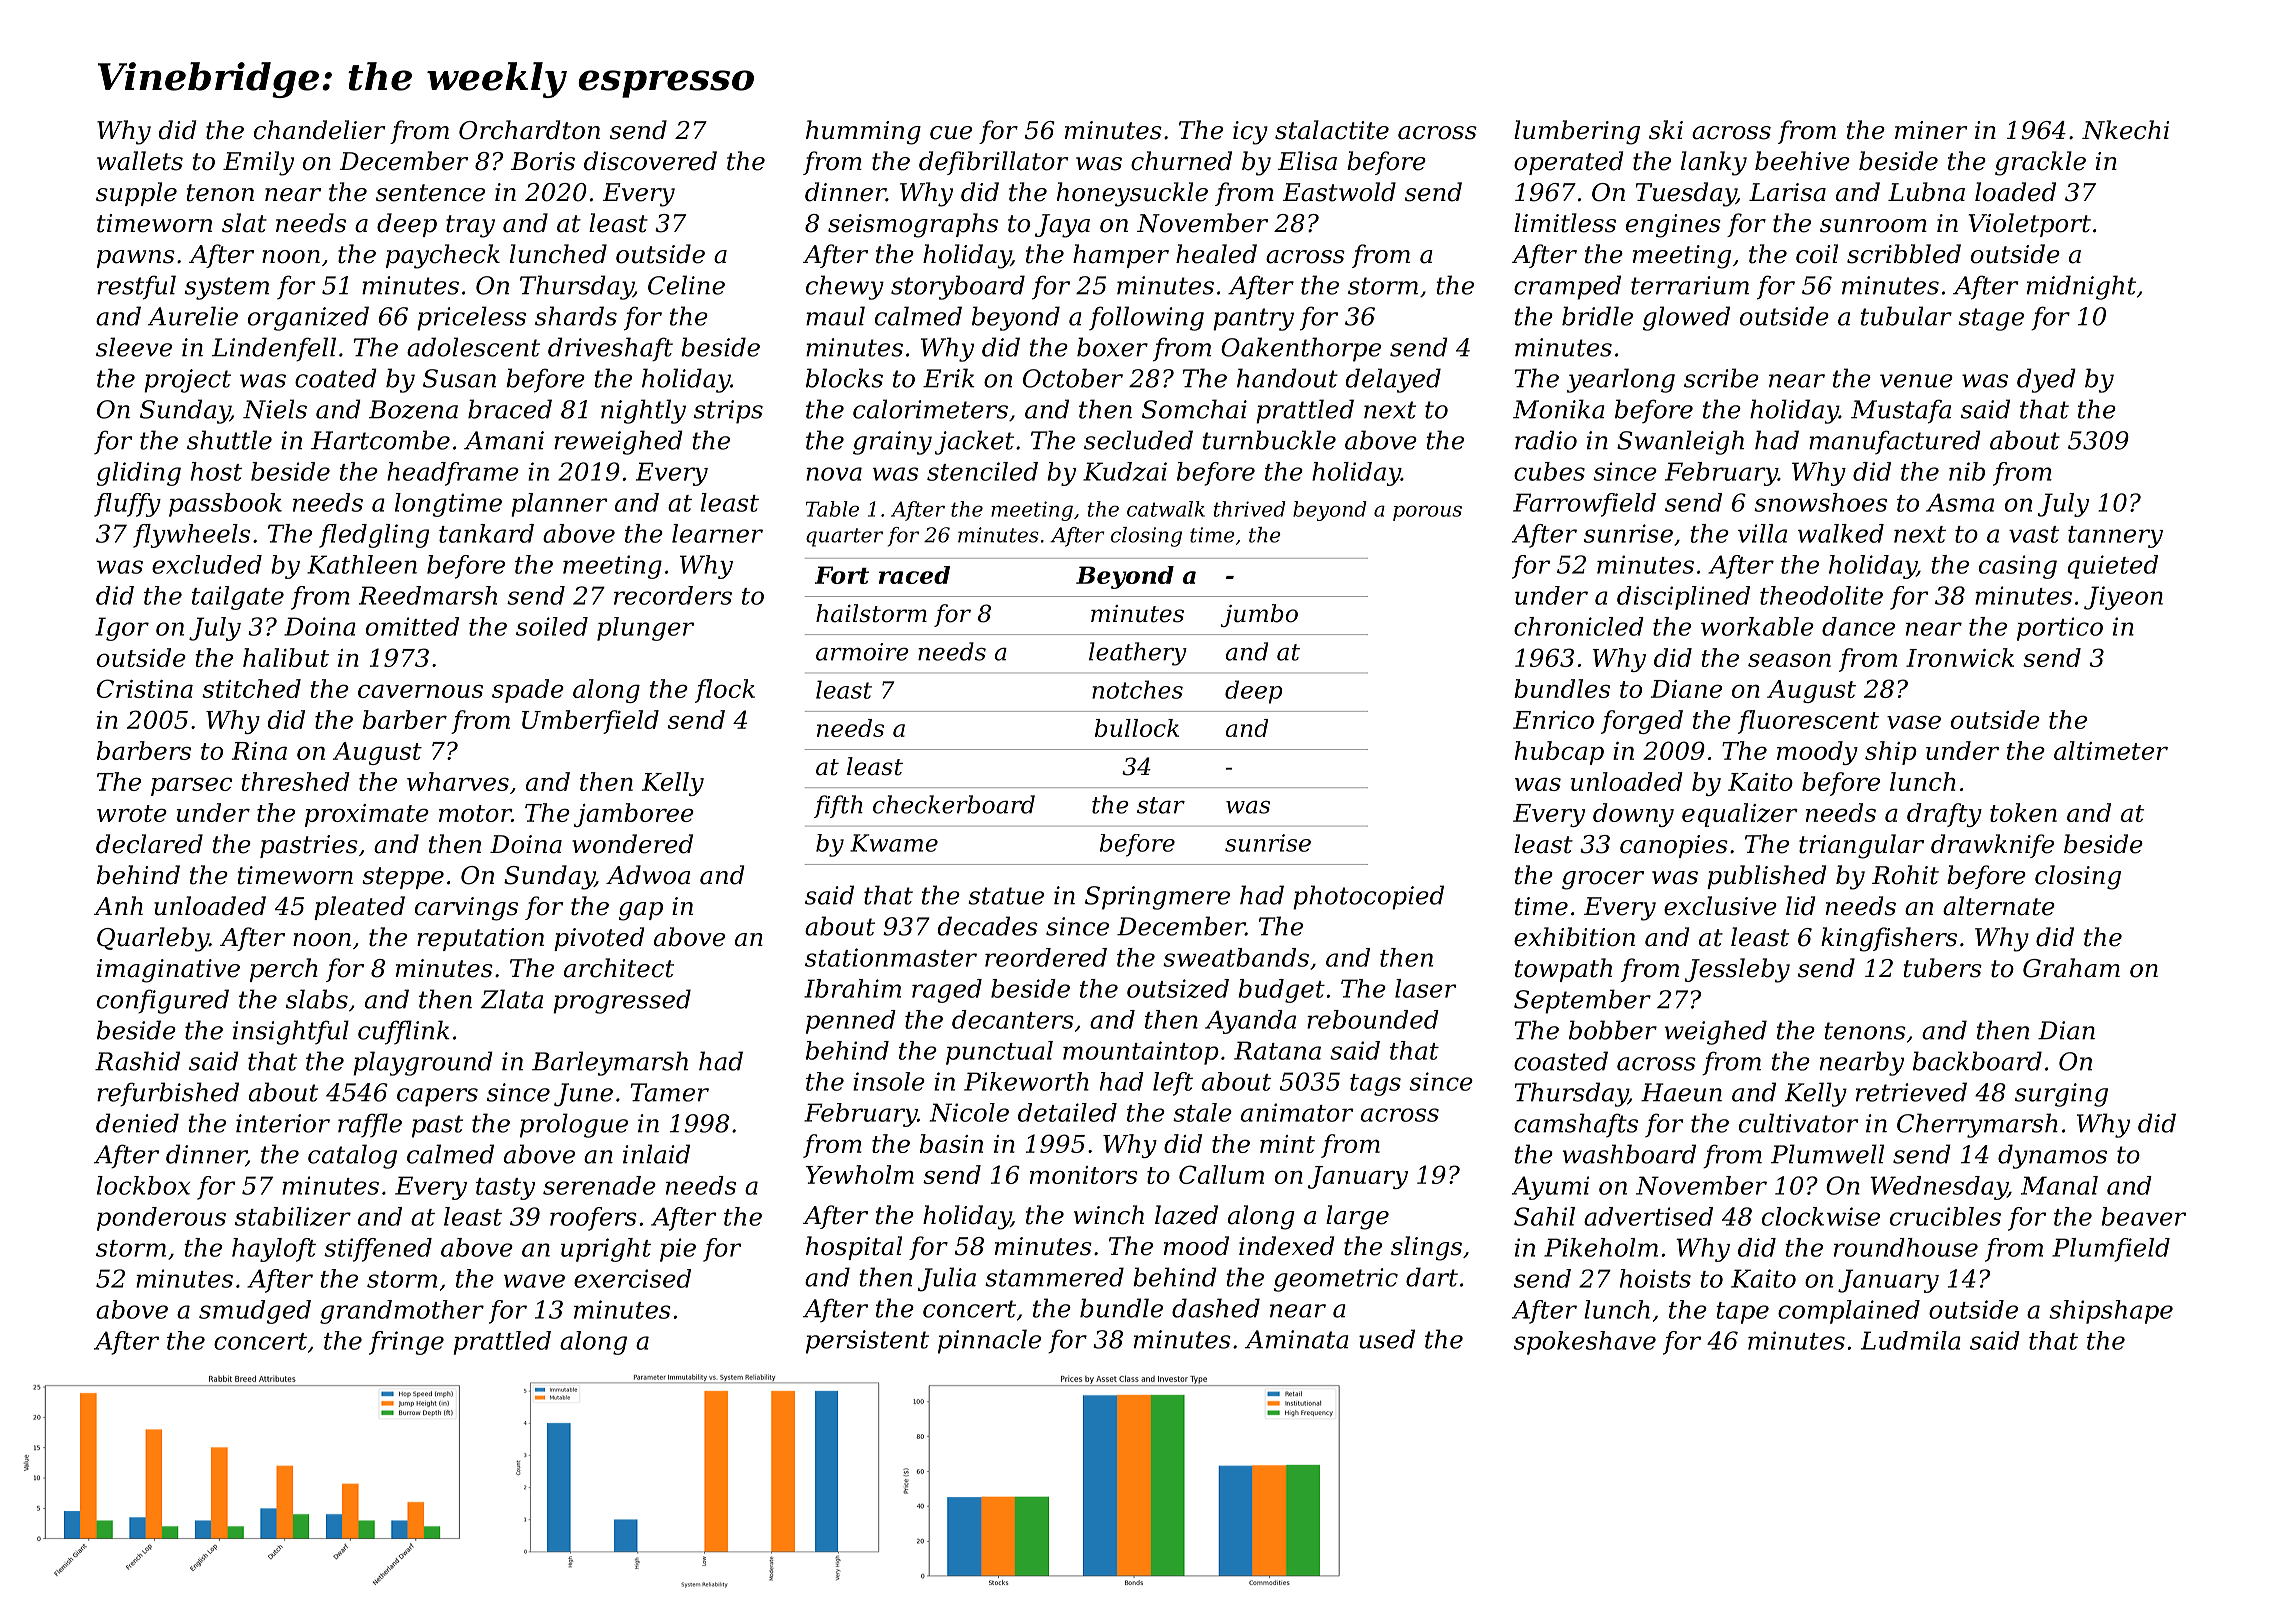  What do you see at coordinates (529, 130) in the page?
I see `Orchardton` at bounding box center [529, 130].
